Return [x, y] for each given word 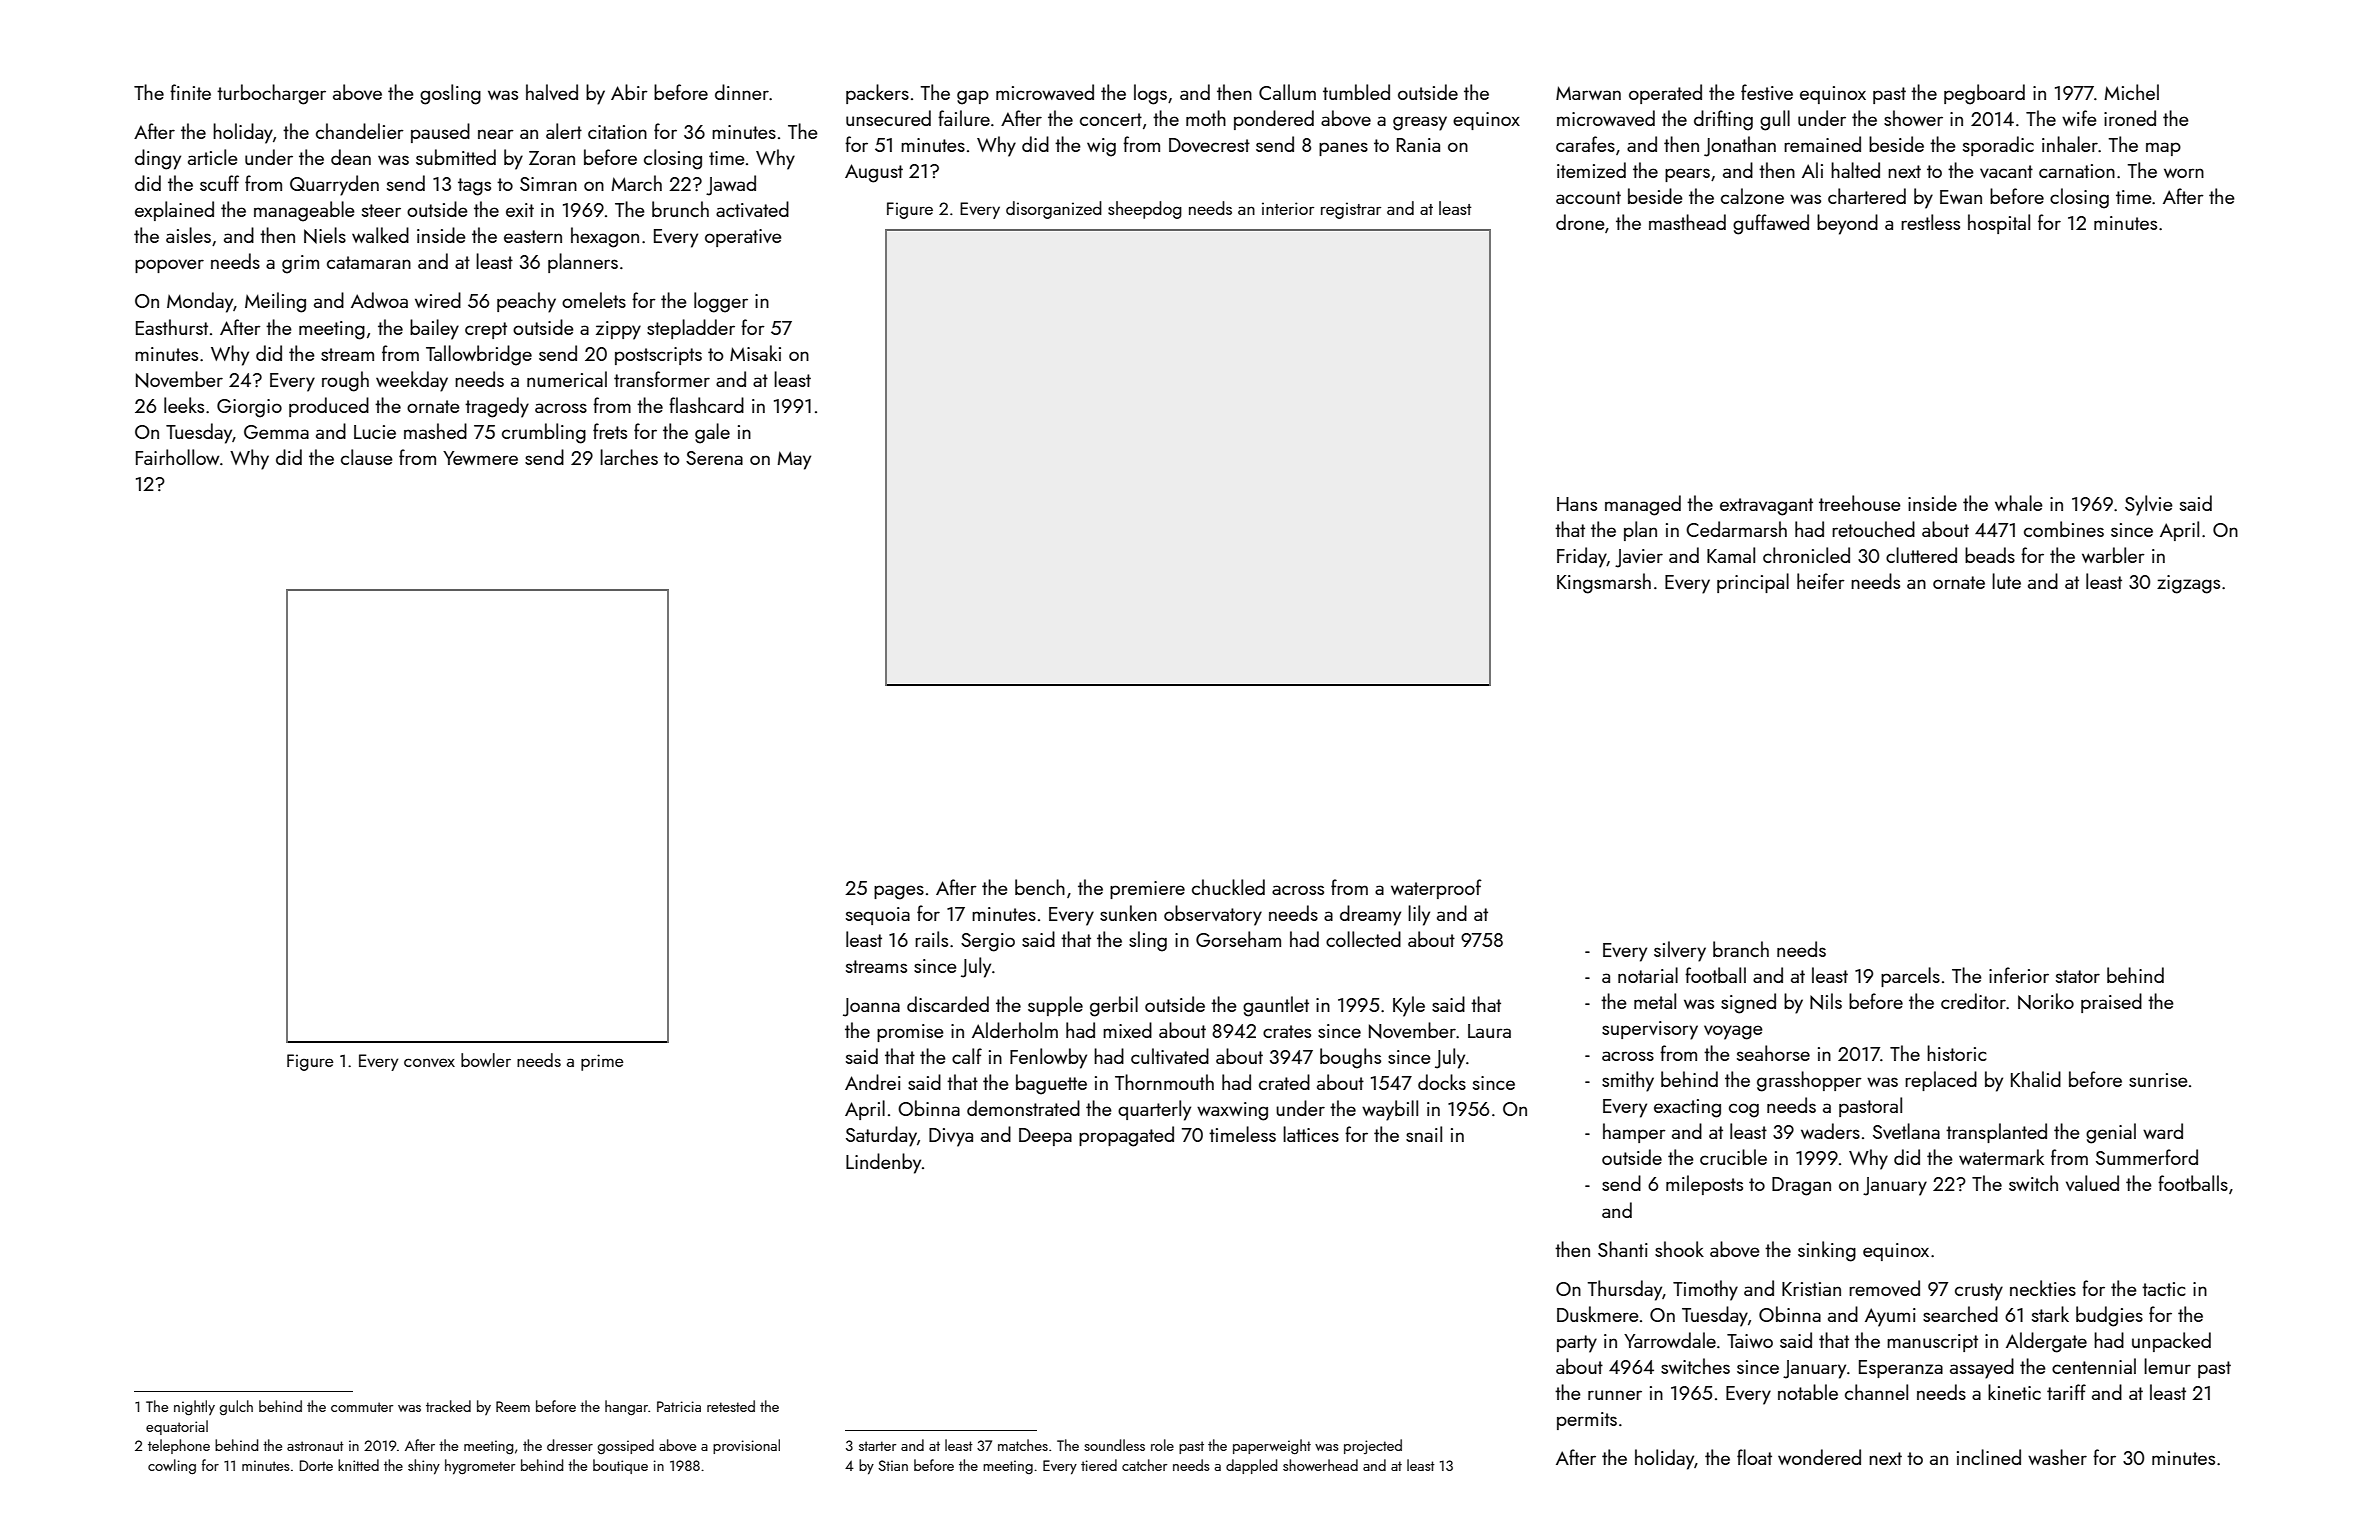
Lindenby [883, 1163]
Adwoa [379, 300]
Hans [1577, 504]
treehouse [1860, 503]
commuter [362, 1407]
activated [752, 209]
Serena [714, 458]
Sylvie [2149, 505]
